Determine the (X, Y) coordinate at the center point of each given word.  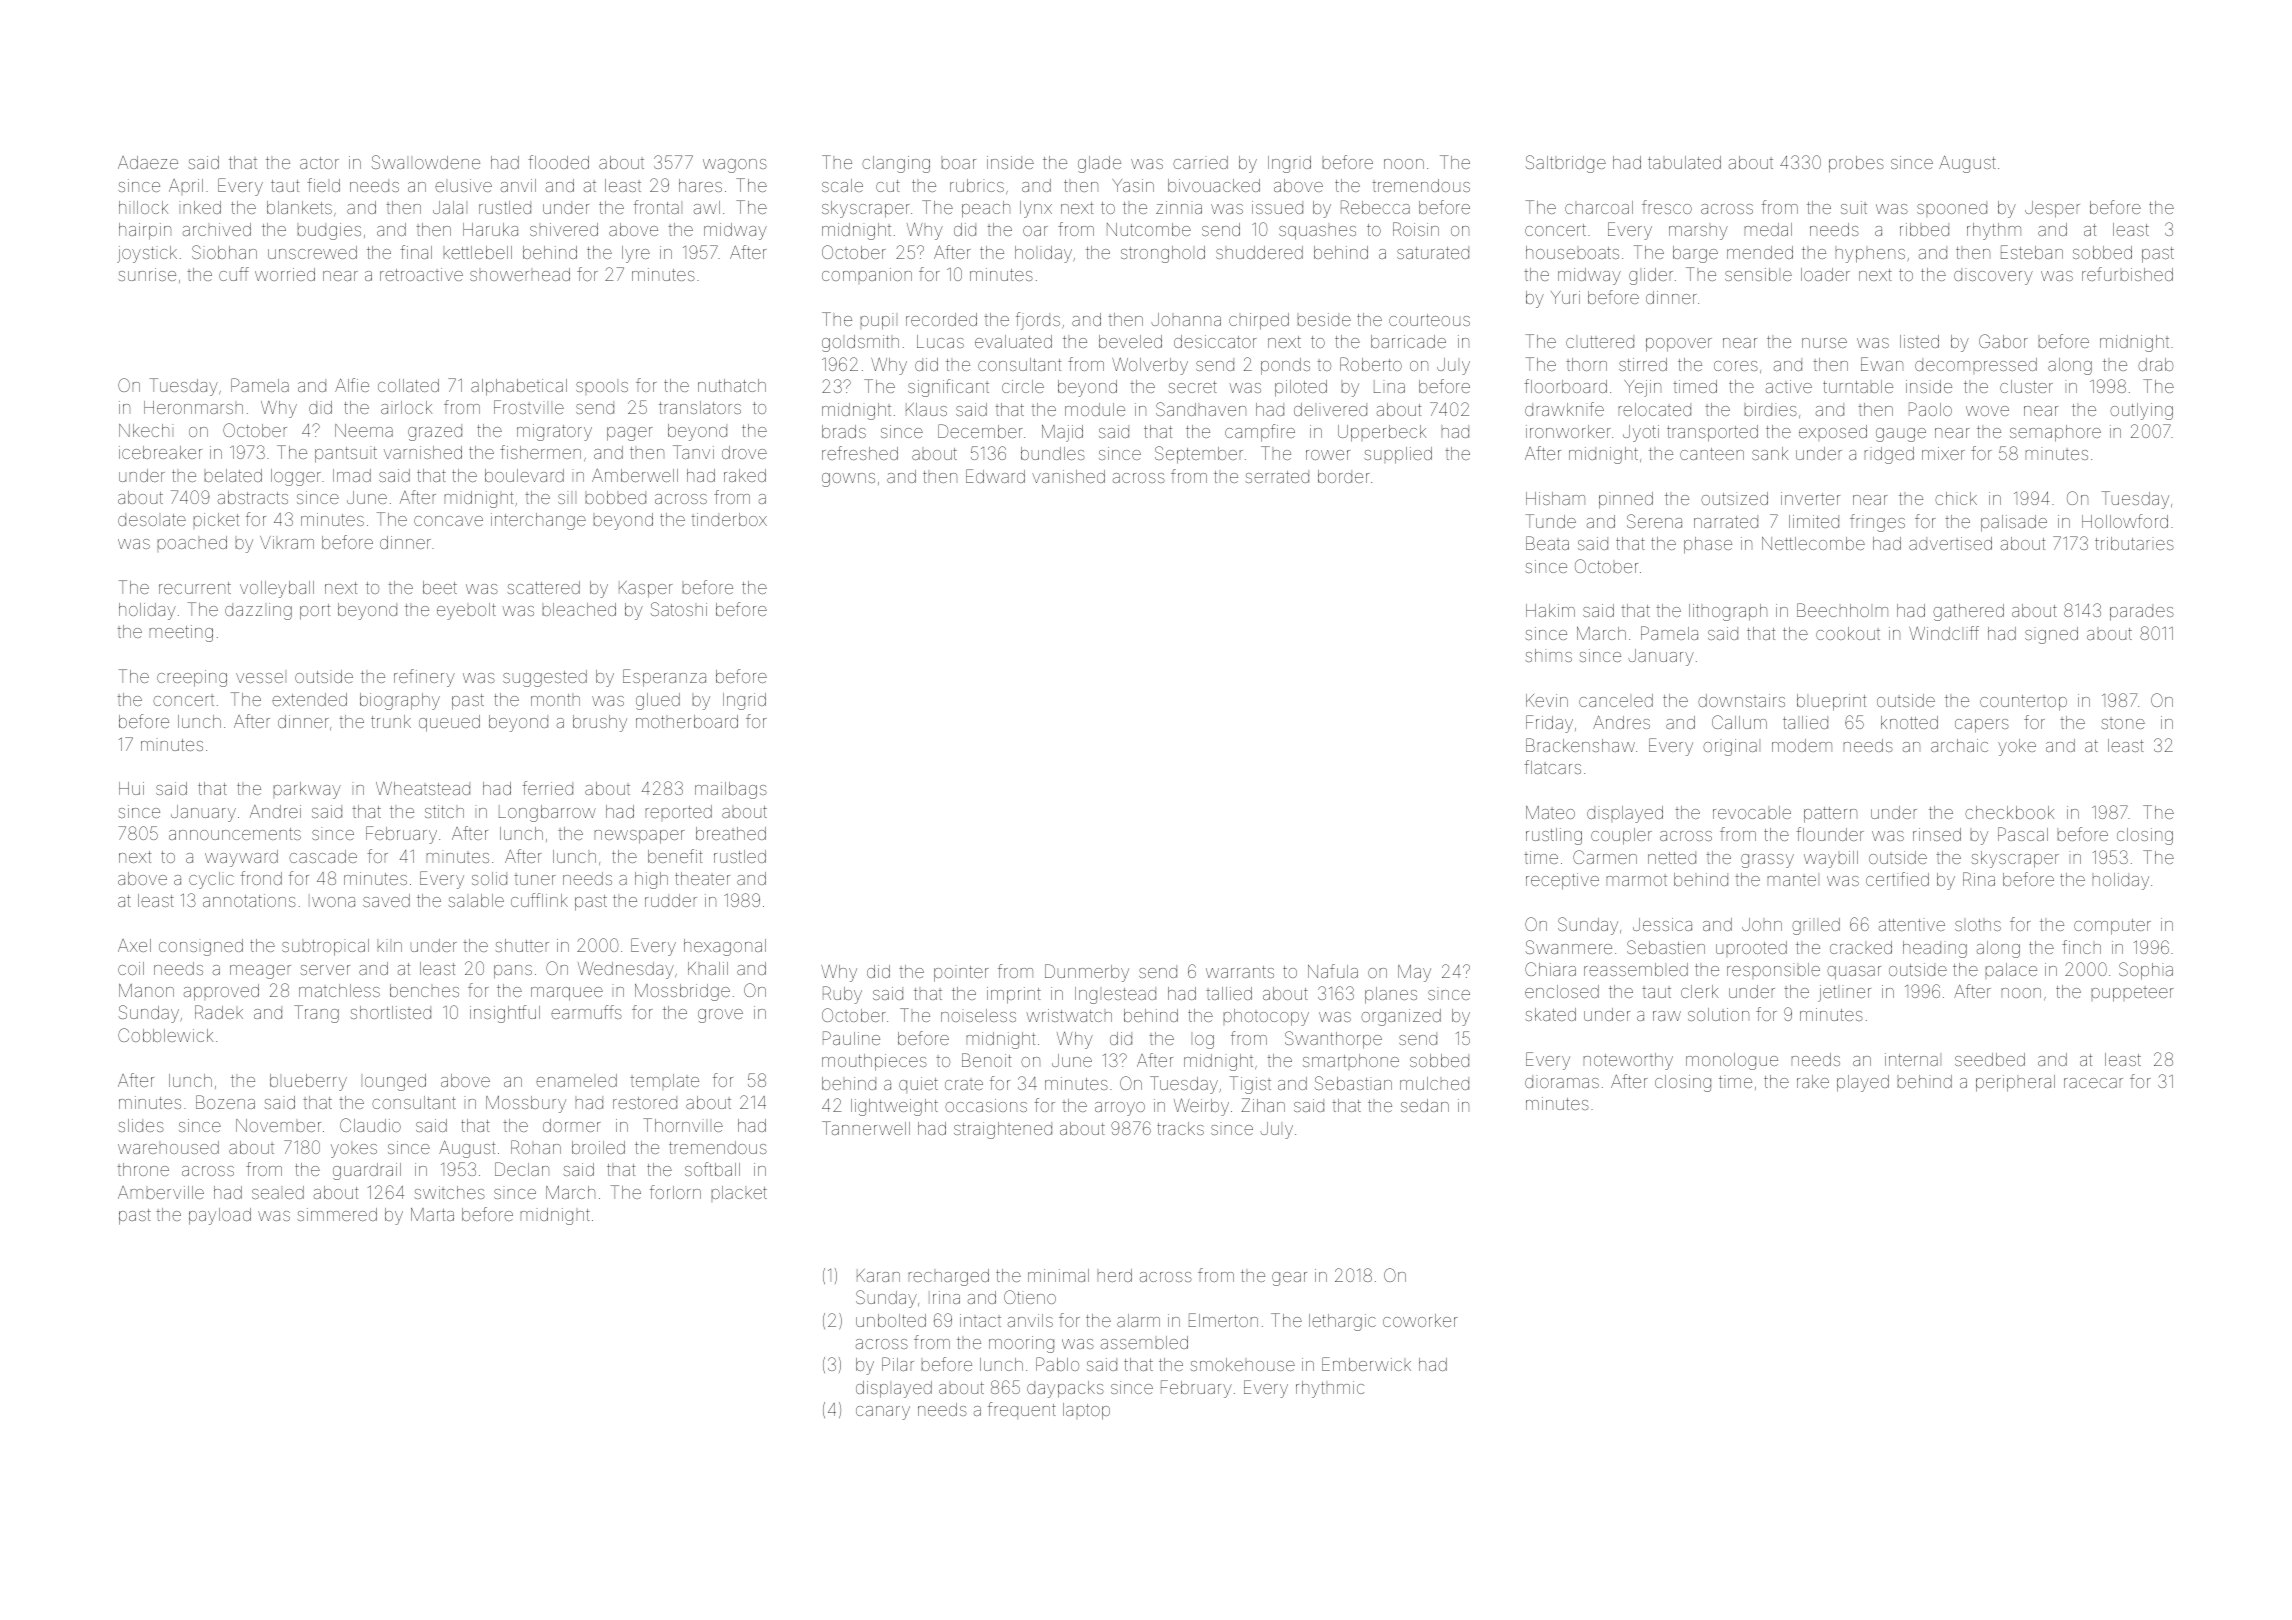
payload (220, 1216)
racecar (2093, 1083)
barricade (1408, 341)
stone (2123, 723)
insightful (505, 1014)
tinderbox (729, 519)
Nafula (1333, 971)
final (416, 252)
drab (2155, 364)
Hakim (1550, 610)
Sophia (2146, 971)
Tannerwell (866, 1128)
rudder (671, 900)
